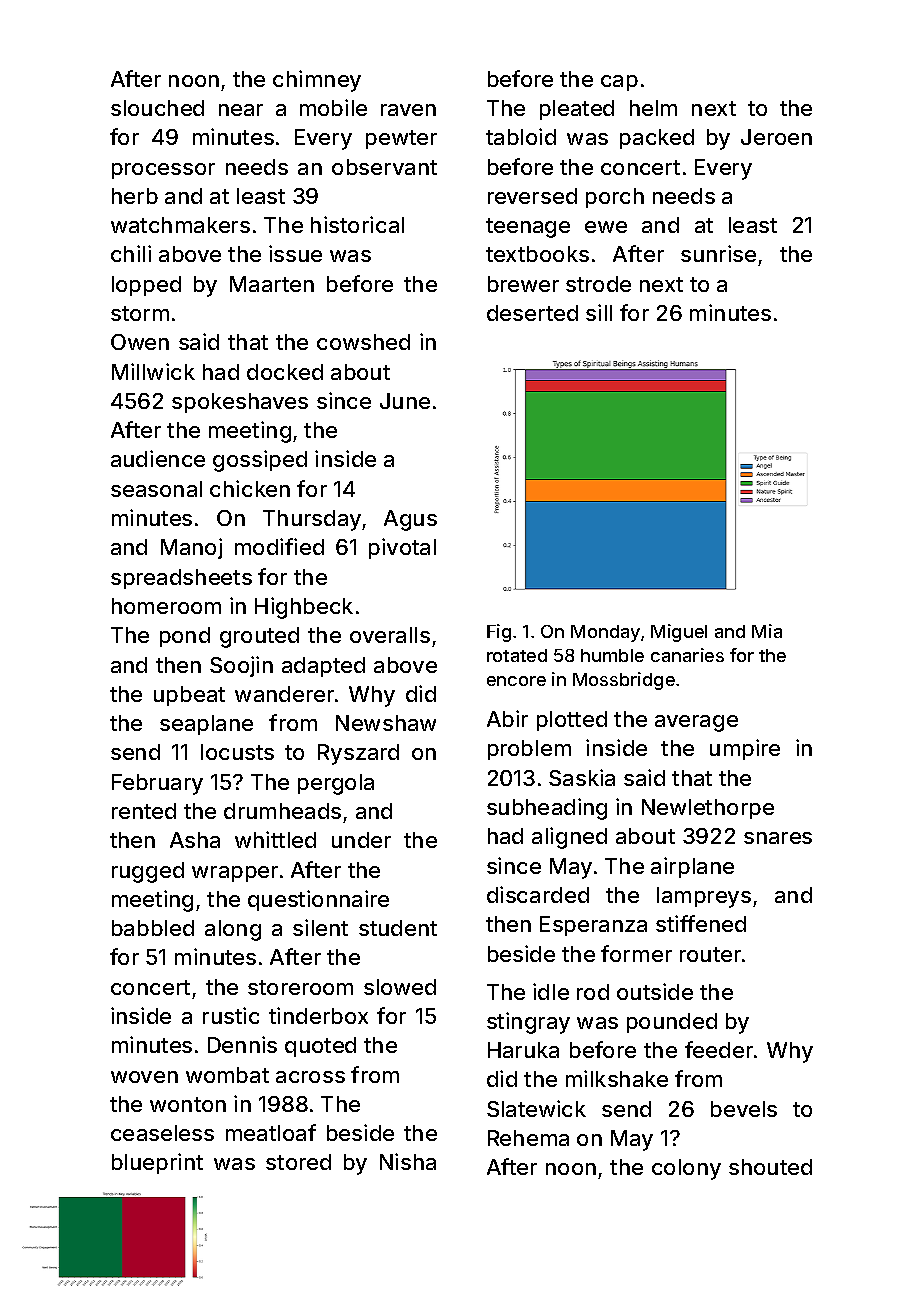 The height and width of the page is (1311, 924). Describe the element at coordinates (408, 1161) in the page. I see `Nisha` at that location.
